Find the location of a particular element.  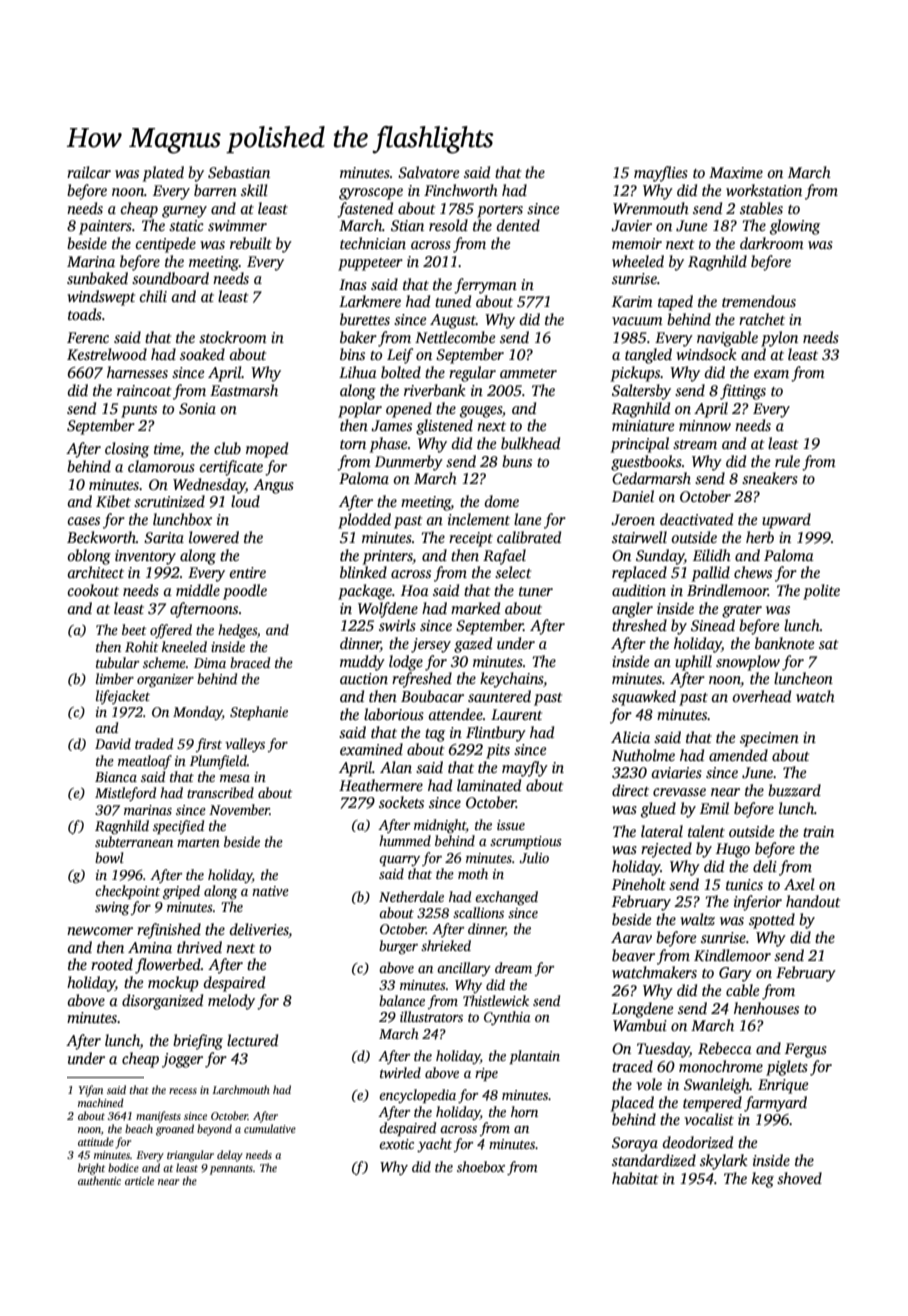

pylon is located at coordinates (779, 339).
